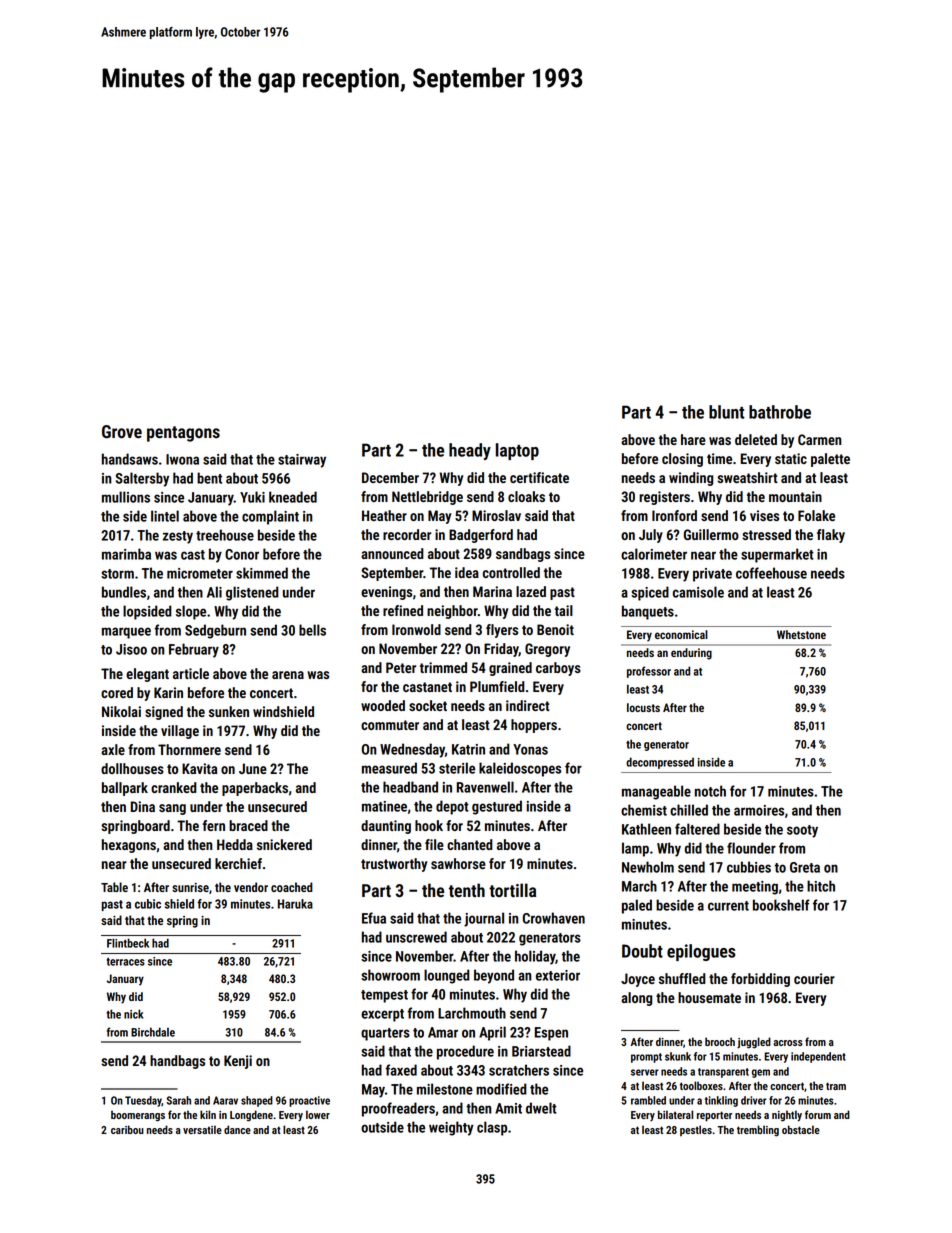 This image has width=952, height=1233. I want to click on heady, so click(470, 451).
